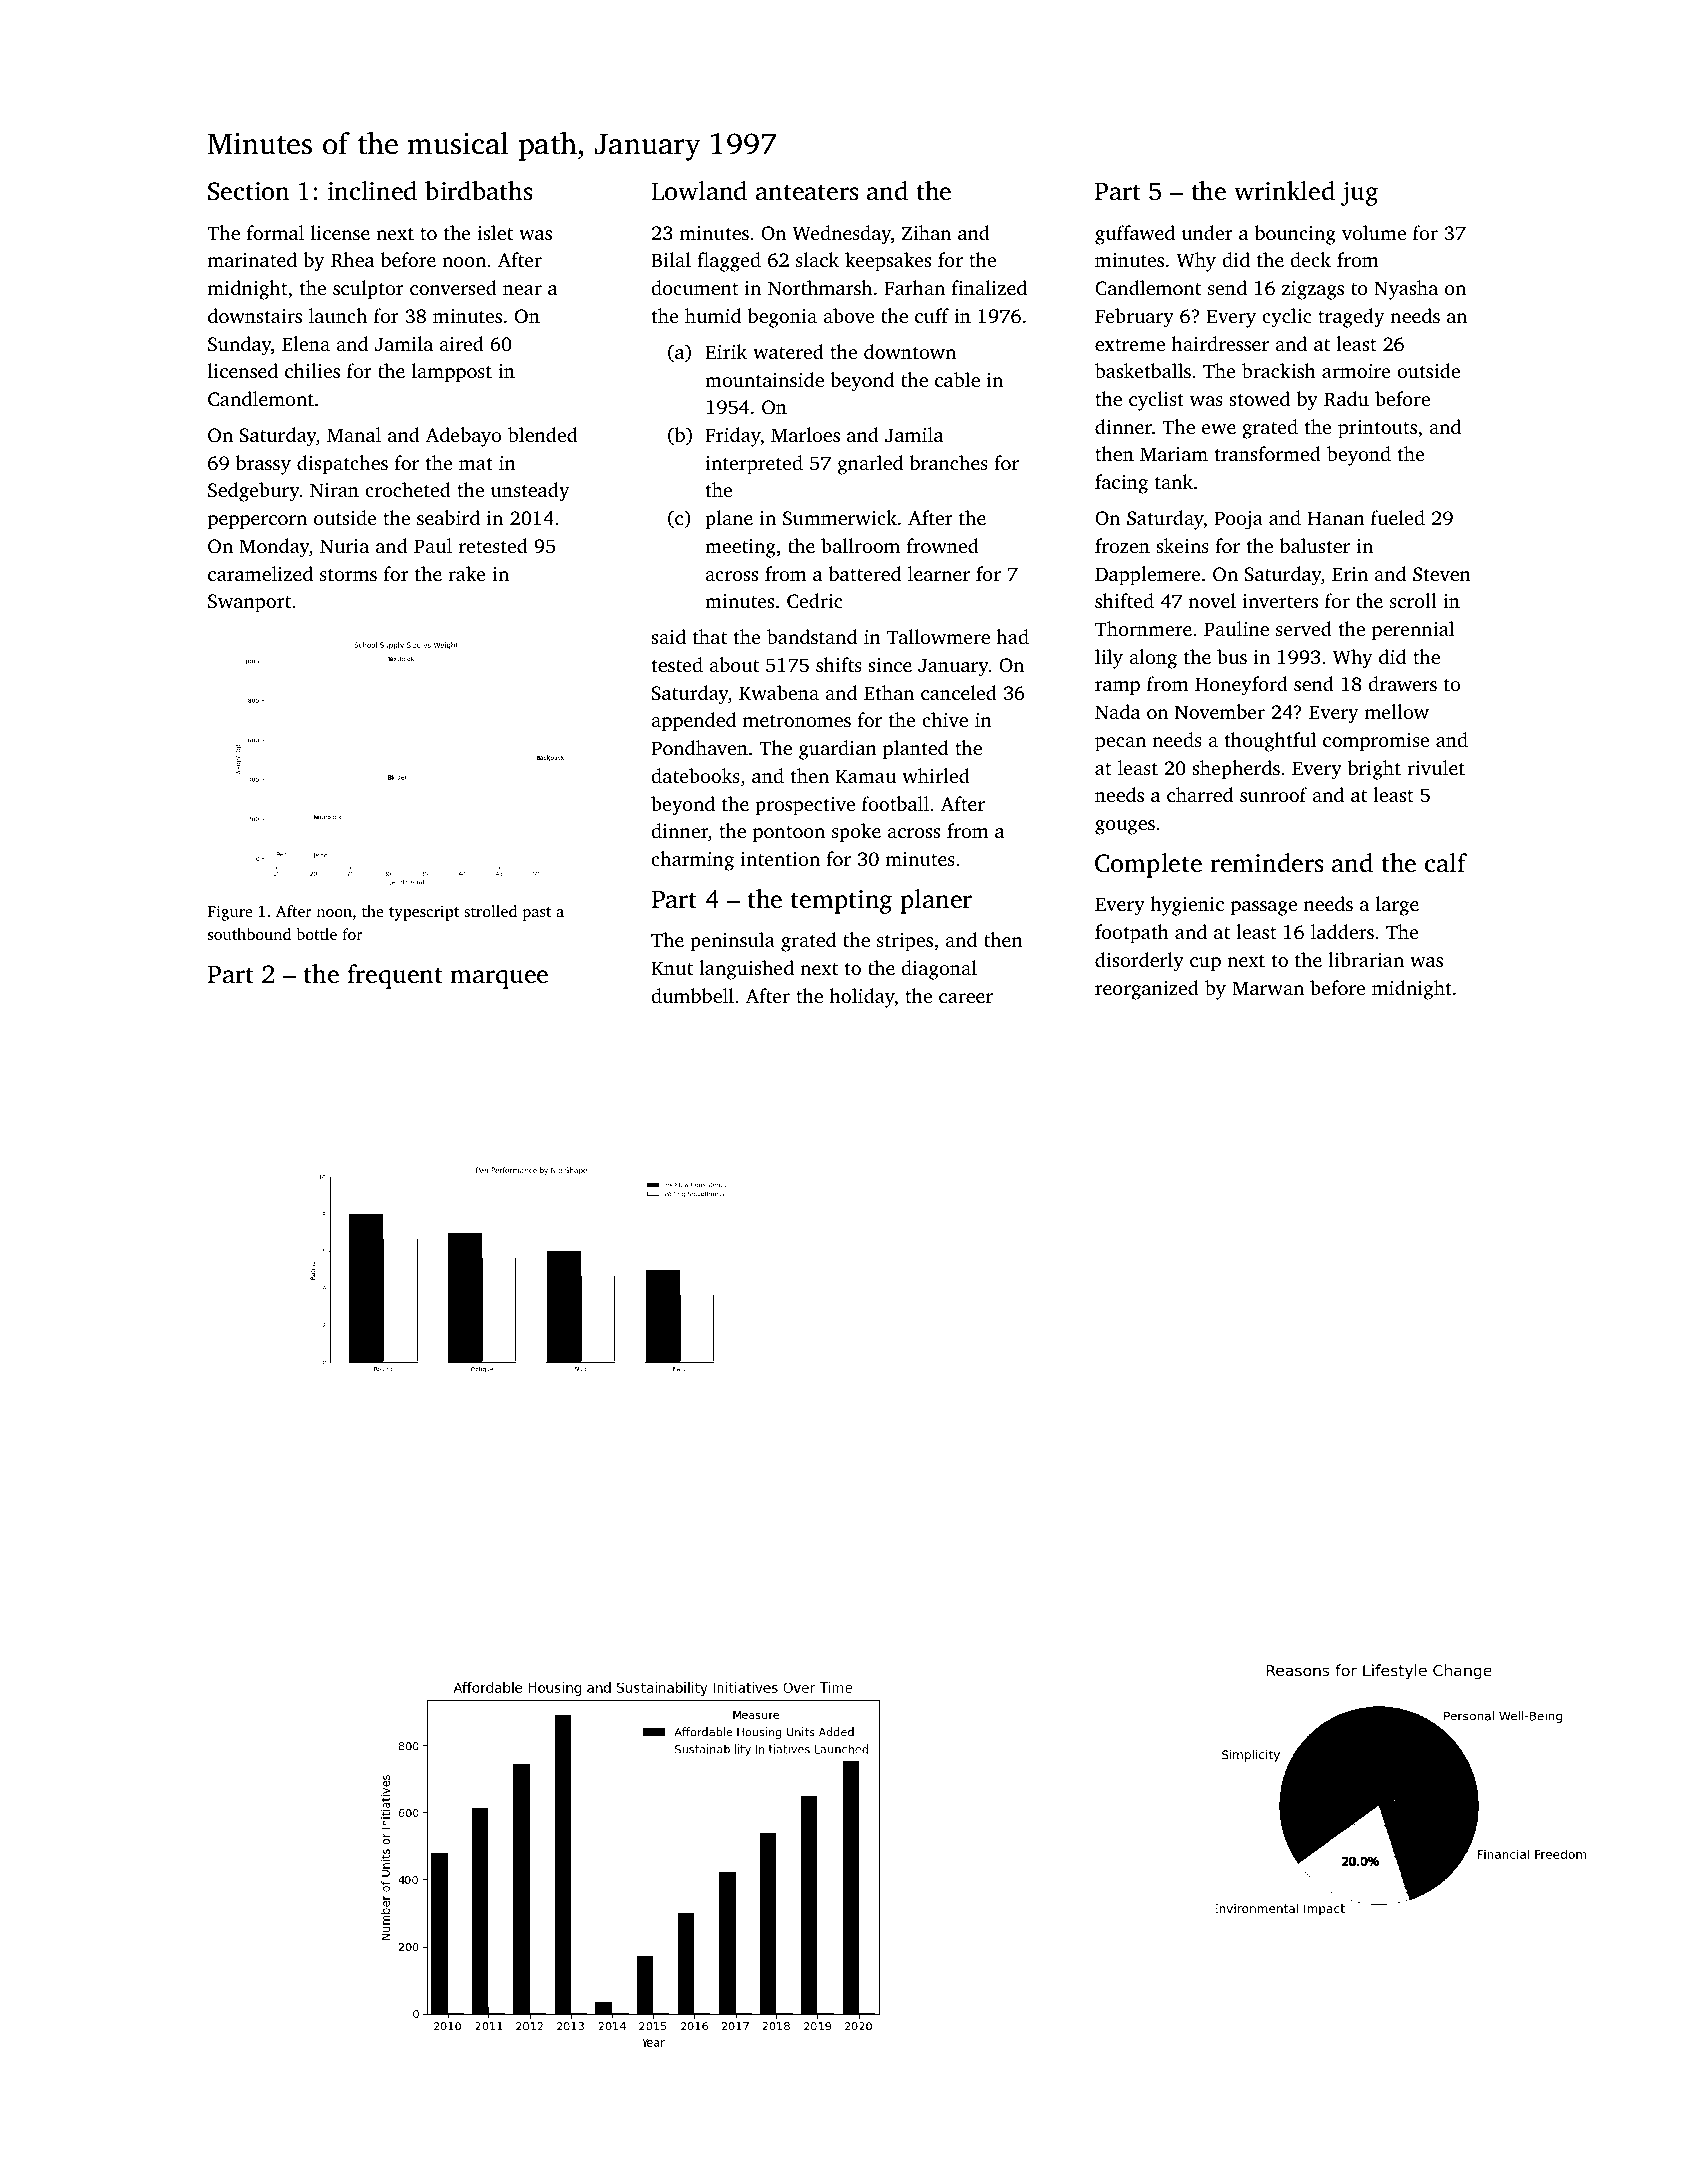 The height and width of the screenshot is (2178, 1683). What do you see at coordinates (249, 603) in the screenshot?
I see `Swanport` at bounding box center [249, 603].
